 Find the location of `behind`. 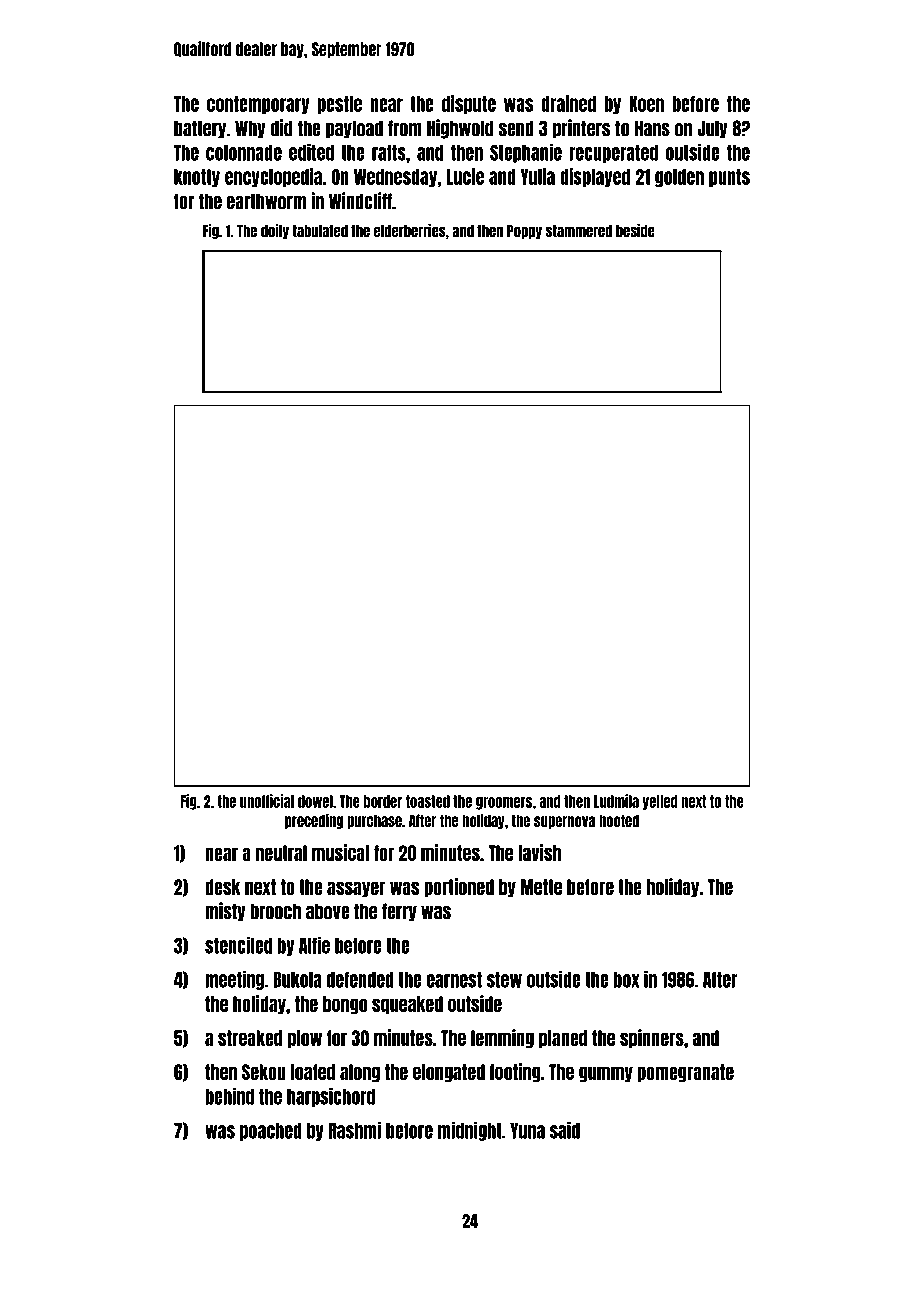

behind is located at coordinates (229, 1096).
